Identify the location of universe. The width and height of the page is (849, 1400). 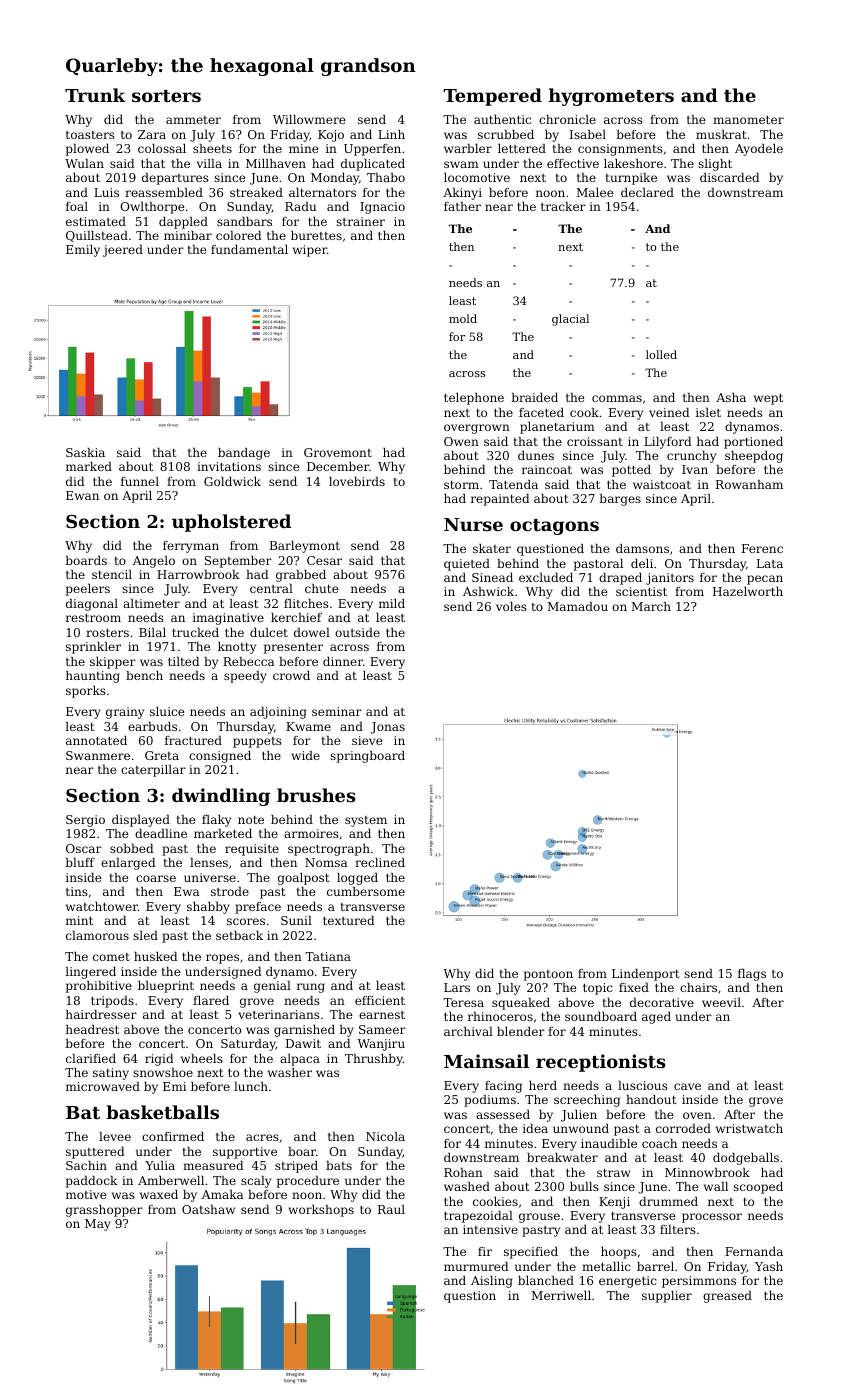
(210, 877).
